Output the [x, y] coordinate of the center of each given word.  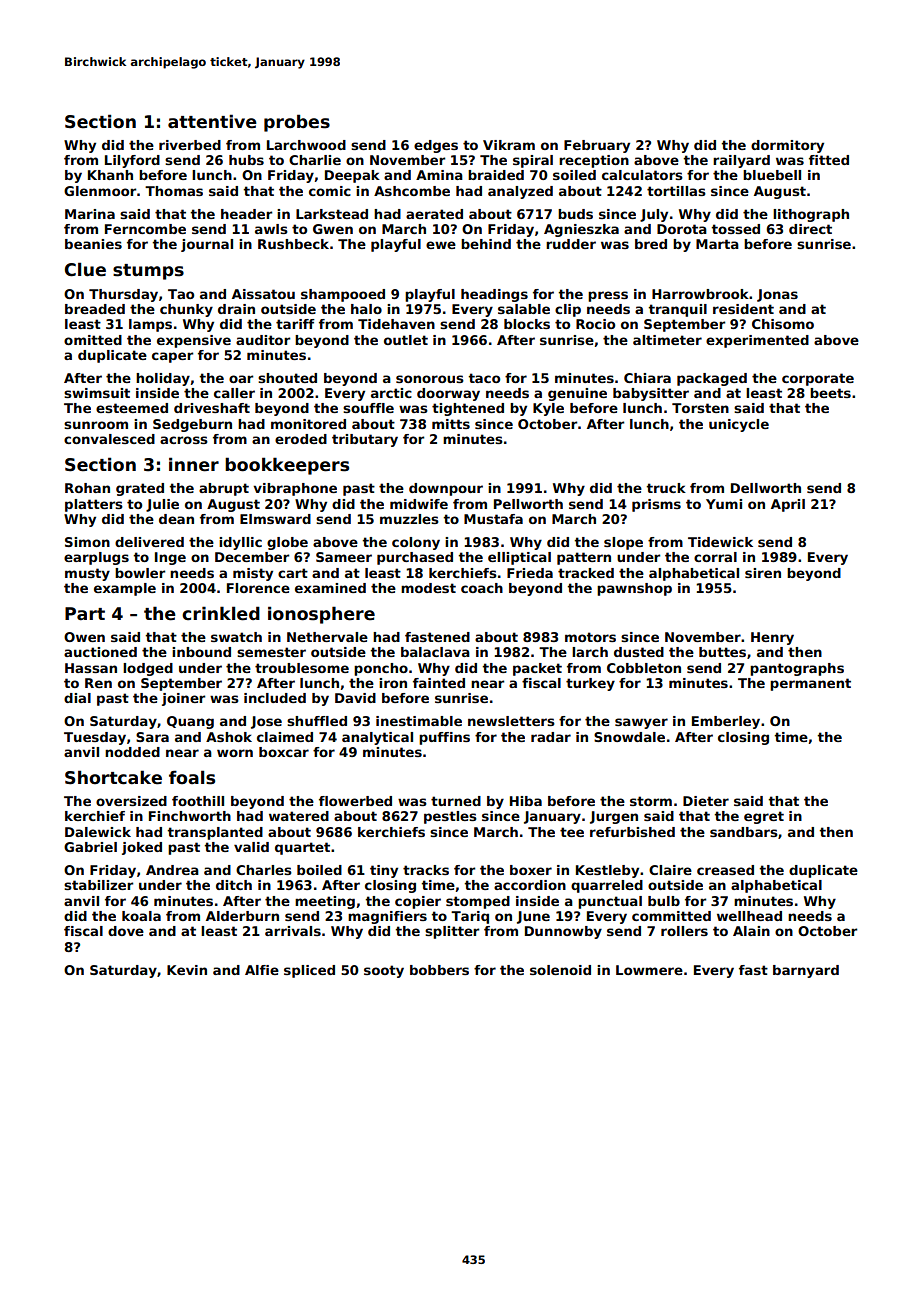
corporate [818, 379]
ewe [441, 245]
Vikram [509, 145]
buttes [722, 652]
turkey [590, 684]
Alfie [262, 970]
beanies [93, 244]
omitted [93, 340]
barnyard [806, 971]
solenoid [560, 970]
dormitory [787, 146]
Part [85, 614]
